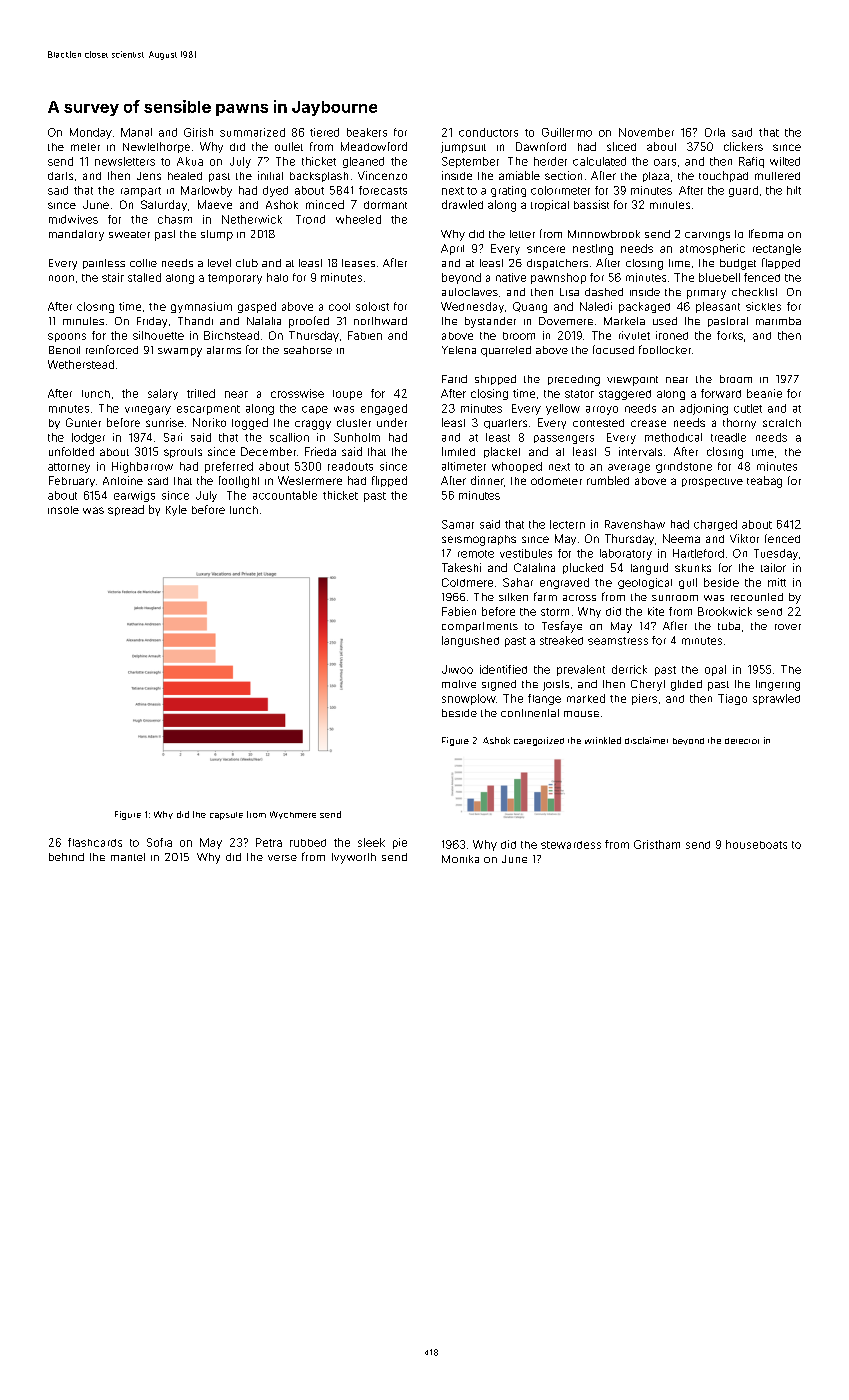 The image size is (849, 1400). Describe the element at coordinates (129, 234) in the screenshot. I see `sweater` at that location.
